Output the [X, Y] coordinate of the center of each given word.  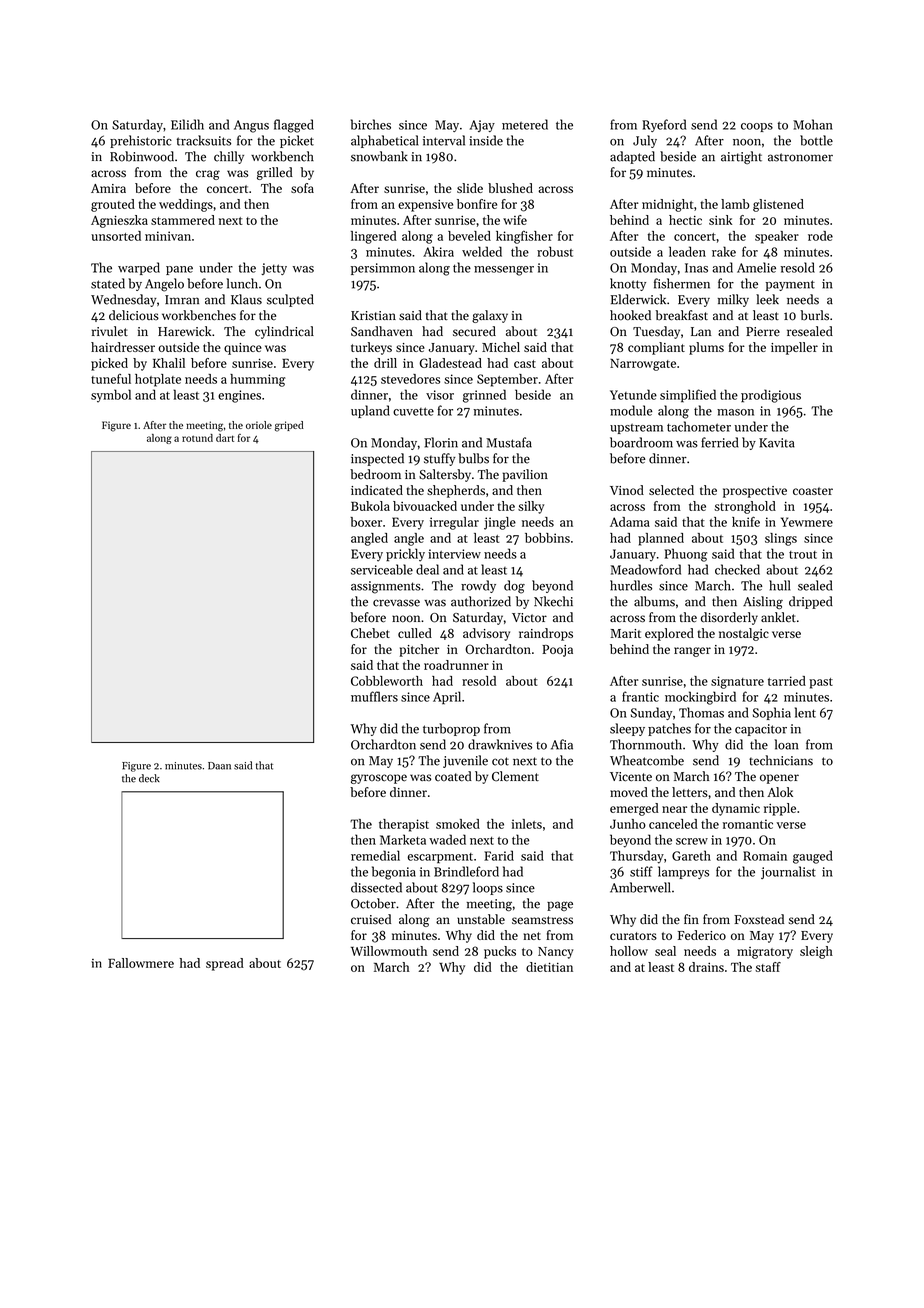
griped [289, 426]
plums [706, 348]
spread [225, 964]
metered [525, 124]
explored [669, 634]
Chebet [370, 633]
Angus [251, 126]
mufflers [374, 696]
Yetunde [633, 394]
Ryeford [664, 125]
